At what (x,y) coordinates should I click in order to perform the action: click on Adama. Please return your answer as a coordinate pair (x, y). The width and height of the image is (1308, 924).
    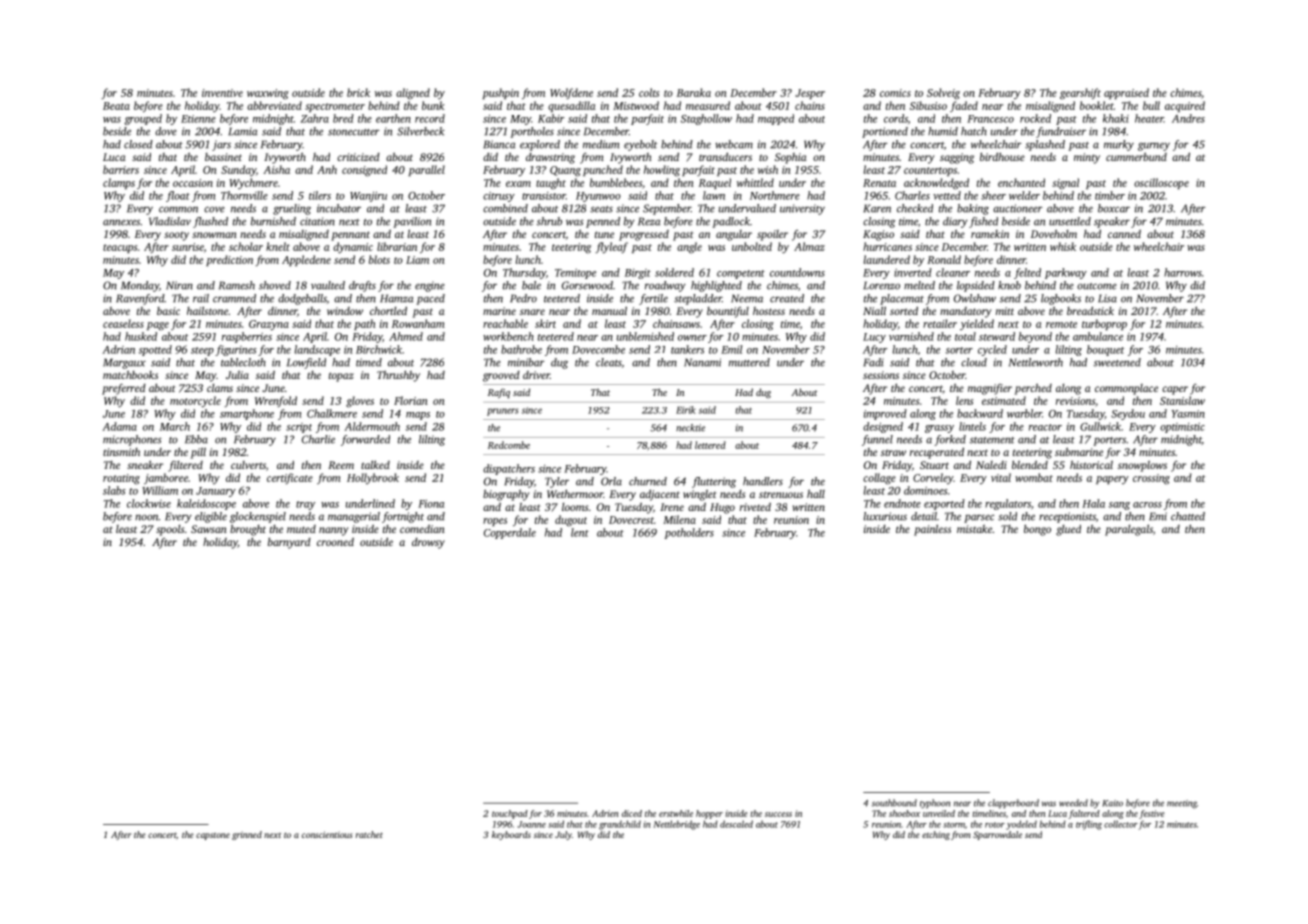
    Looking at the image, I should click on (119, 426).
